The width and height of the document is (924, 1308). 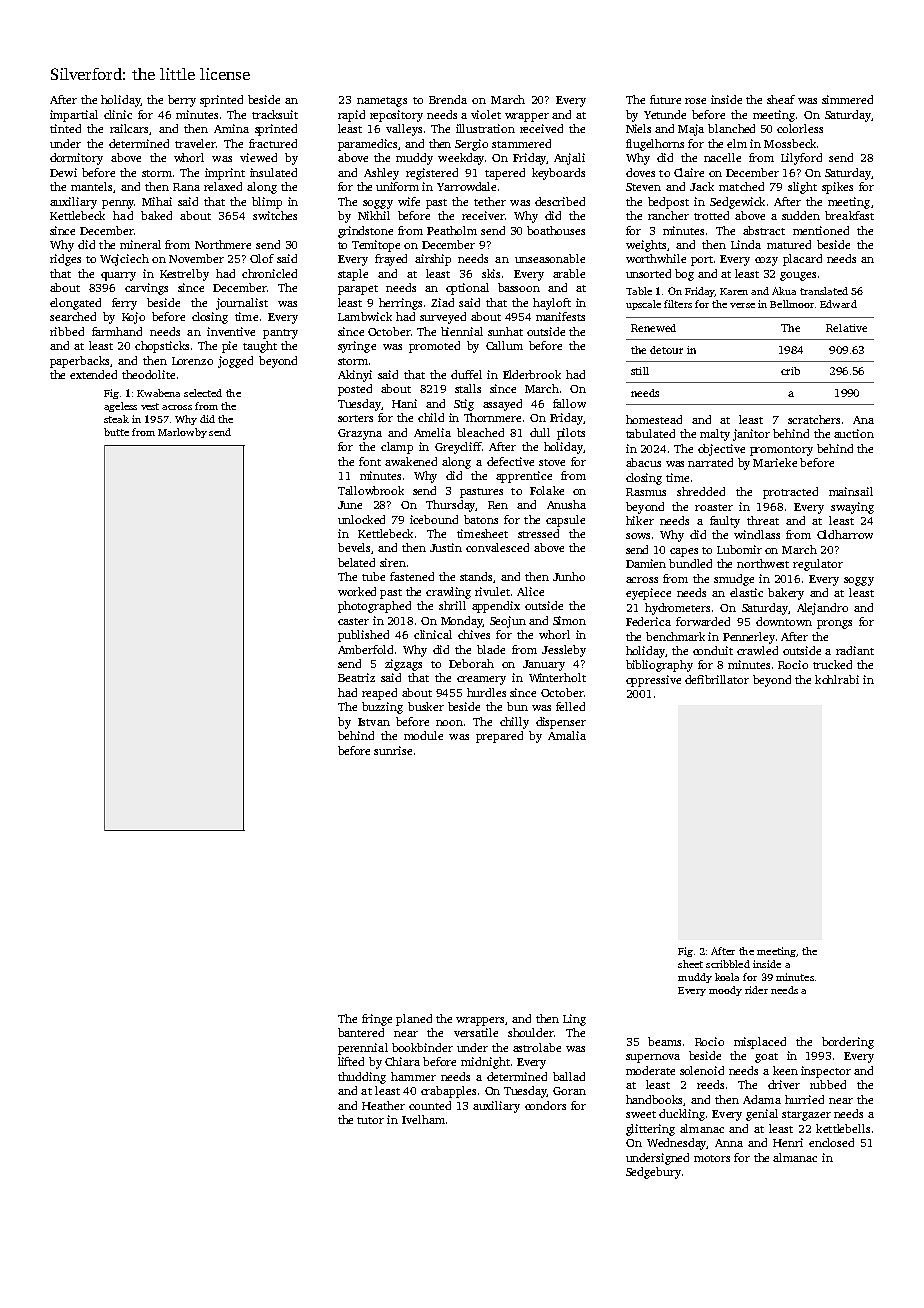 I want to click on berry, so click(x=182, y=101).
